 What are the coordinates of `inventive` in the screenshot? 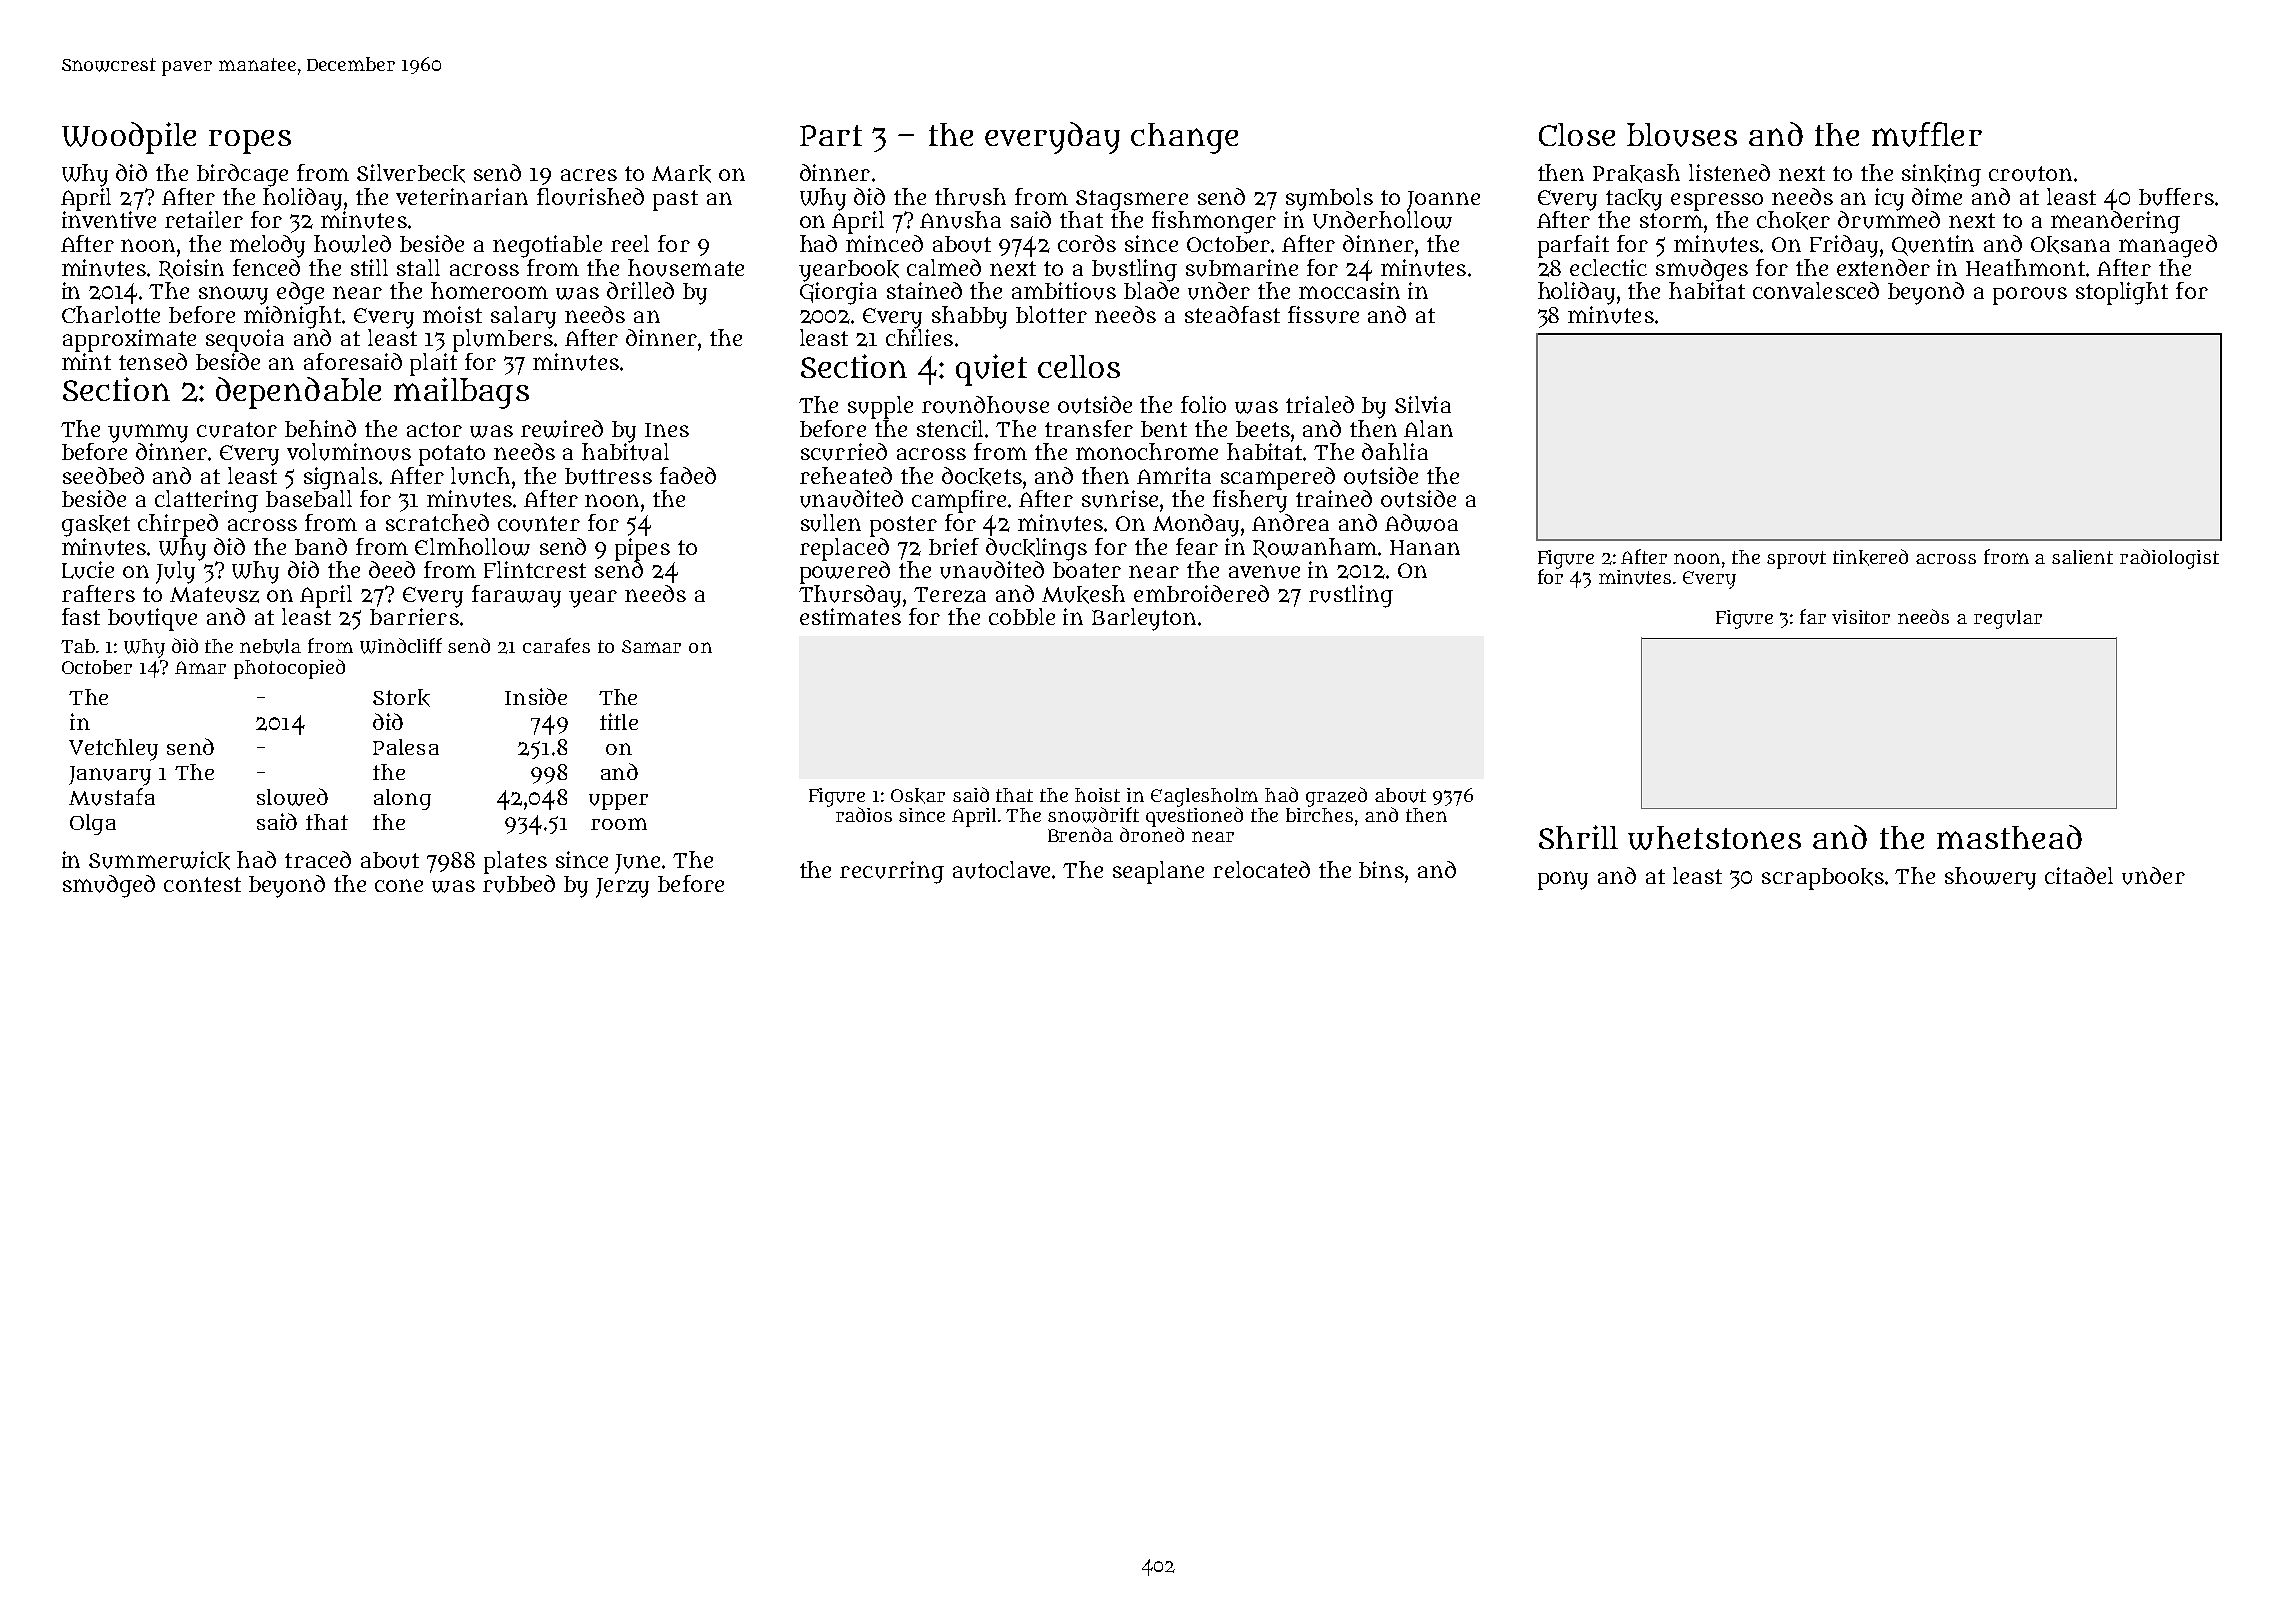 It's located at (109, 219).
